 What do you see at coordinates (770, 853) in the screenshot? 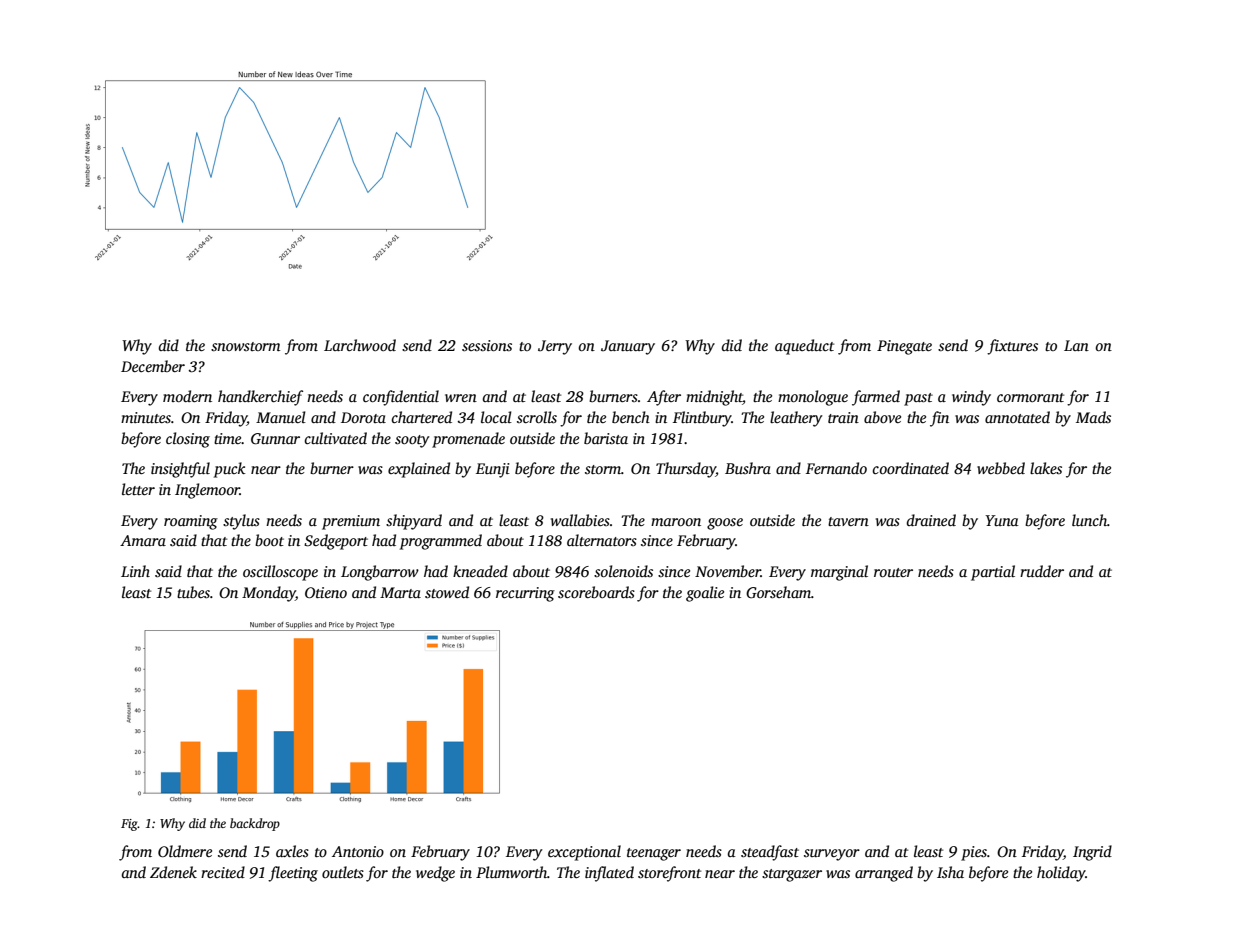
I see `steadfast` at bounding box center [770, 853].
